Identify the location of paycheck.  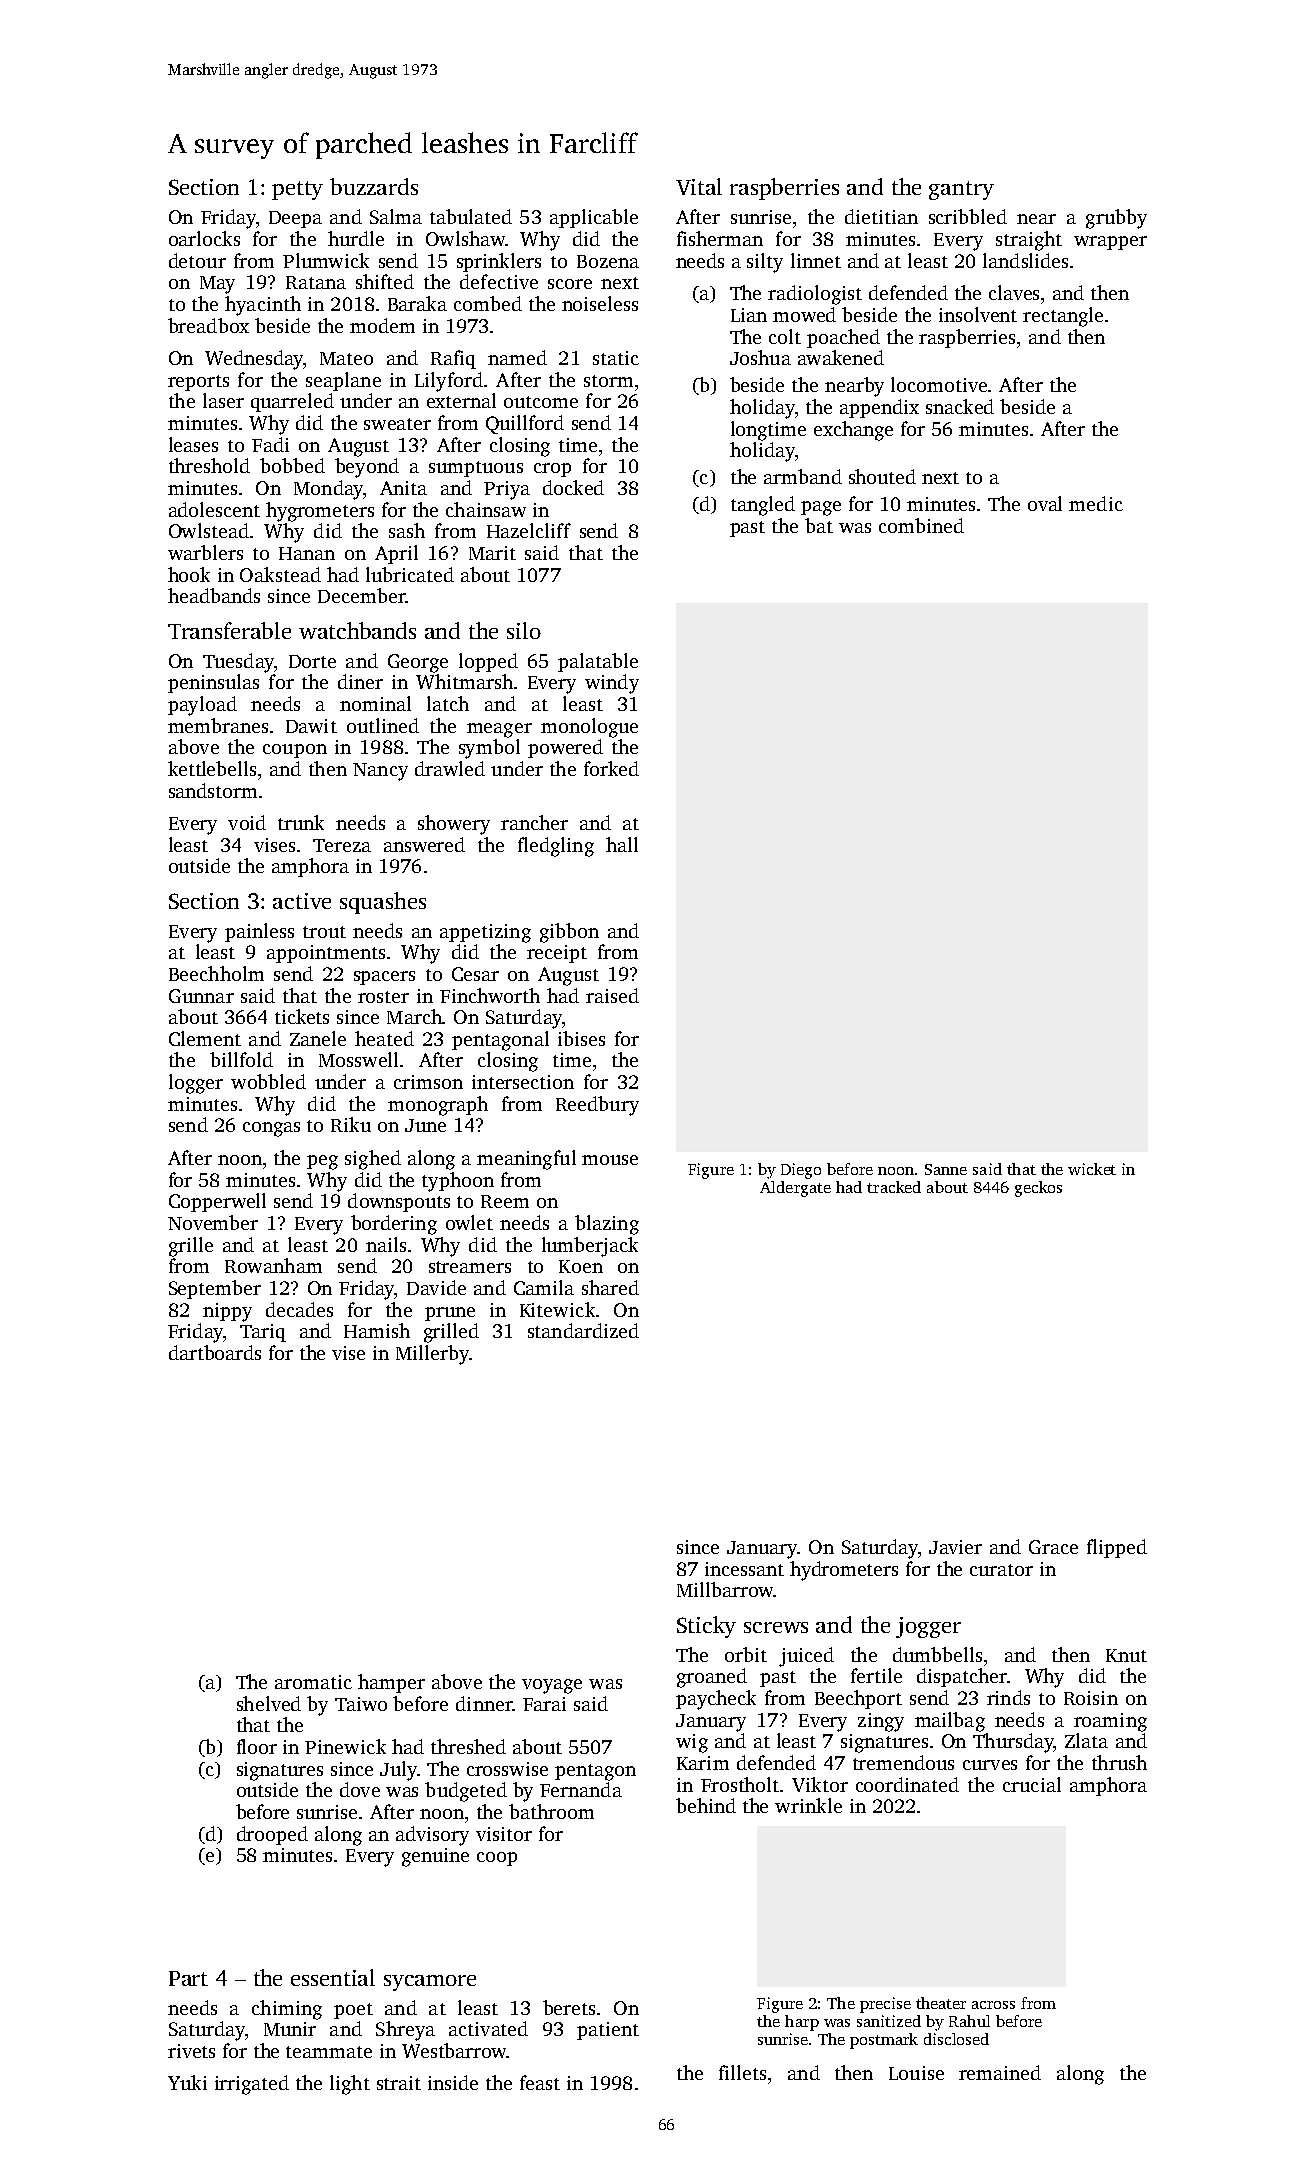
(716, 1700).
